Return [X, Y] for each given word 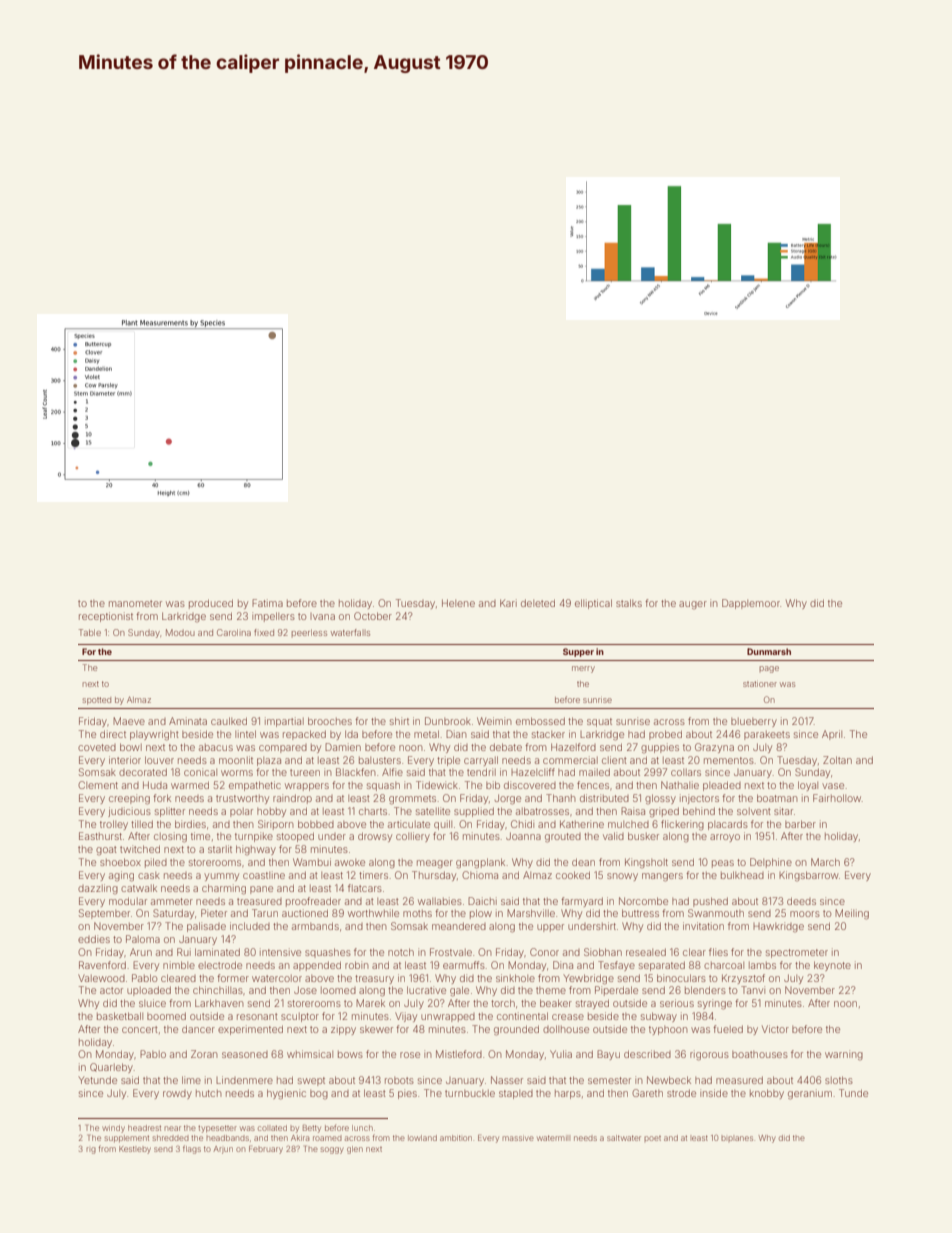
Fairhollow [837, 798]
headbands [227, 1138]
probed [665, 735]
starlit [220, 849]
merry [583, 669]
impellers [273, 617]
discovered [530, 785]
